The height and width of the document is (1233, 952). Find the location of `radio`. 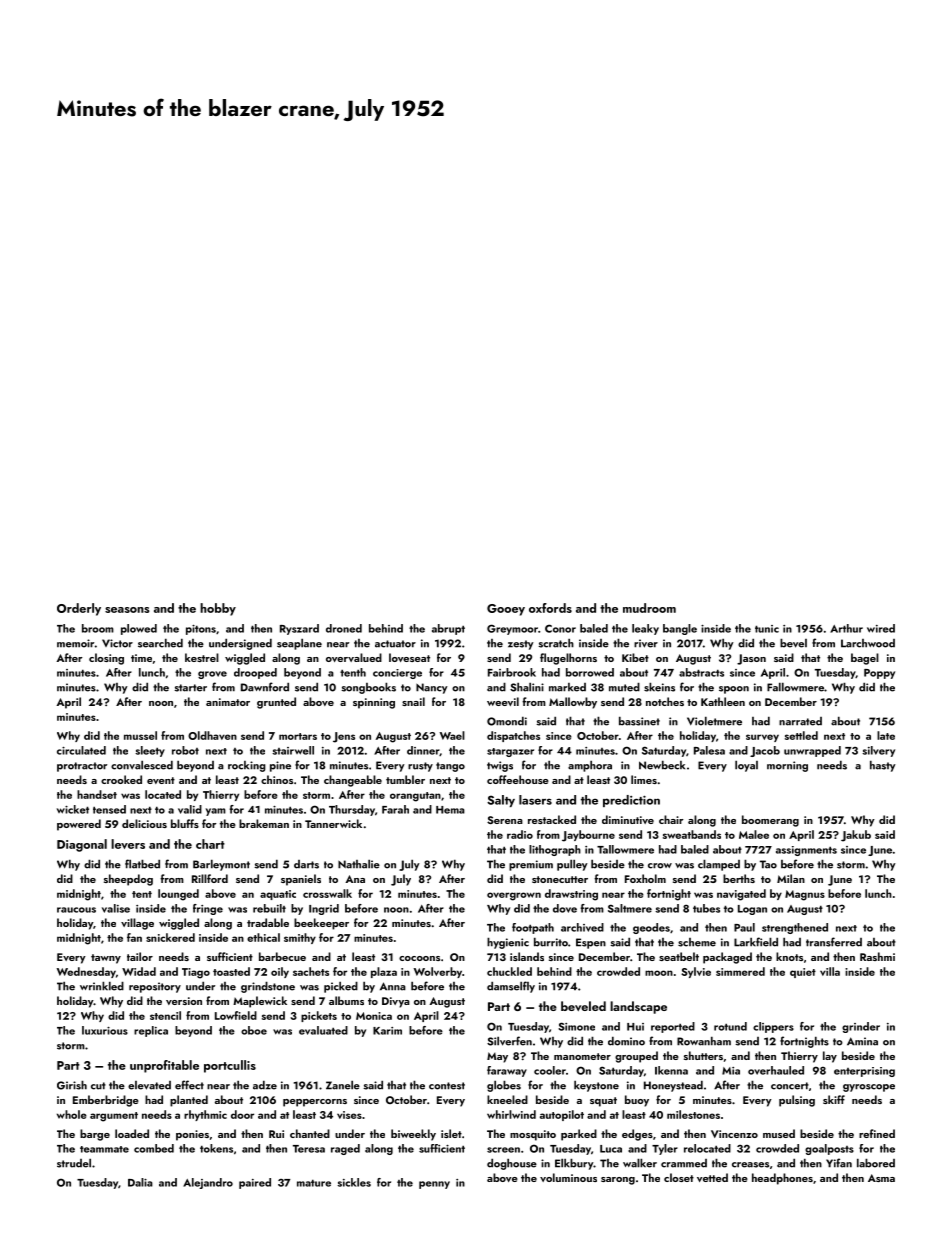

radio is located at coordinates (520, 834).
